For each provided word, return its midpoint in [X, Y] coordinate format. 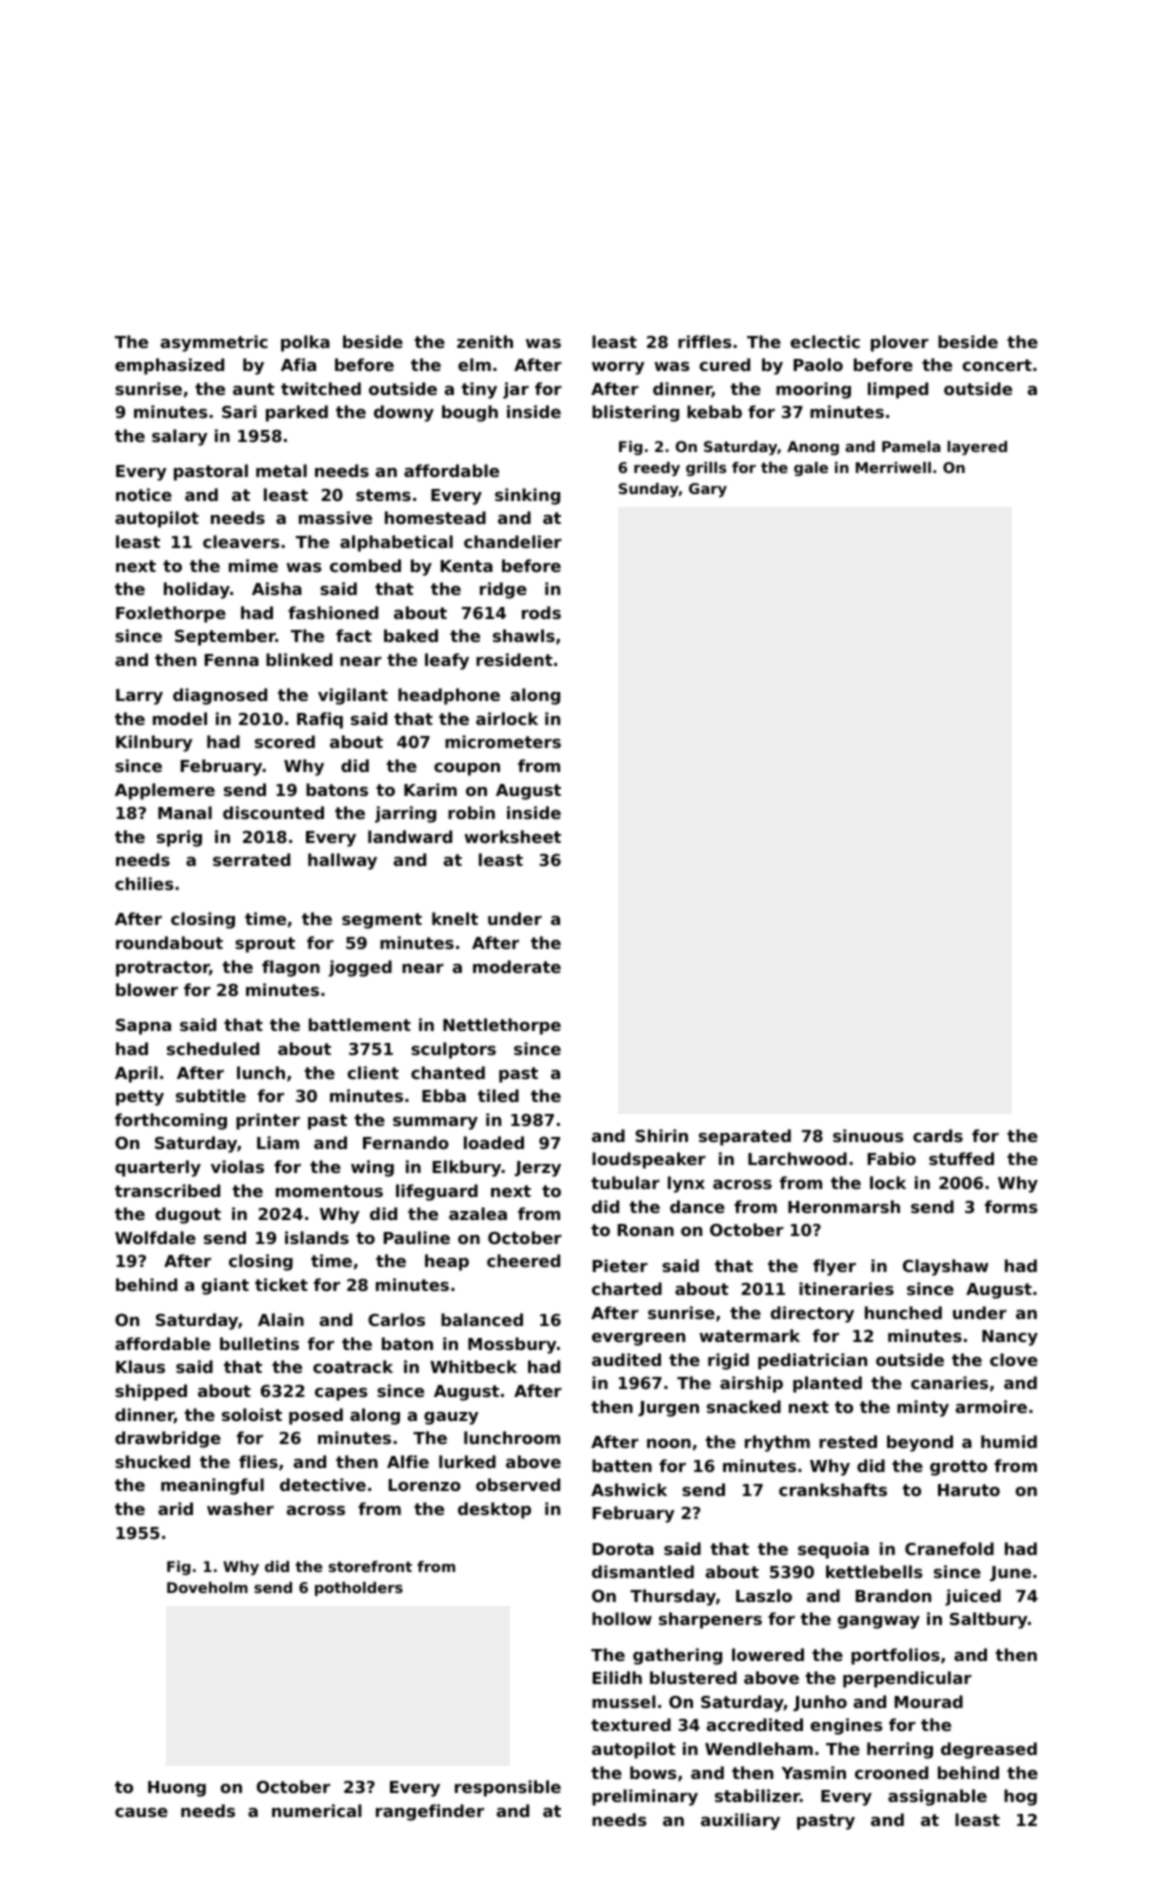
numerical [317, 1810]
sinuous [868, 1135]
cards [938, 1135]
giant [225, 1286]
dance [697, 1206]
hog [1020, 1797]
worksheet [512, 836]
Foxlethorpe [171, 614]
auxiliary [740, 1821]
